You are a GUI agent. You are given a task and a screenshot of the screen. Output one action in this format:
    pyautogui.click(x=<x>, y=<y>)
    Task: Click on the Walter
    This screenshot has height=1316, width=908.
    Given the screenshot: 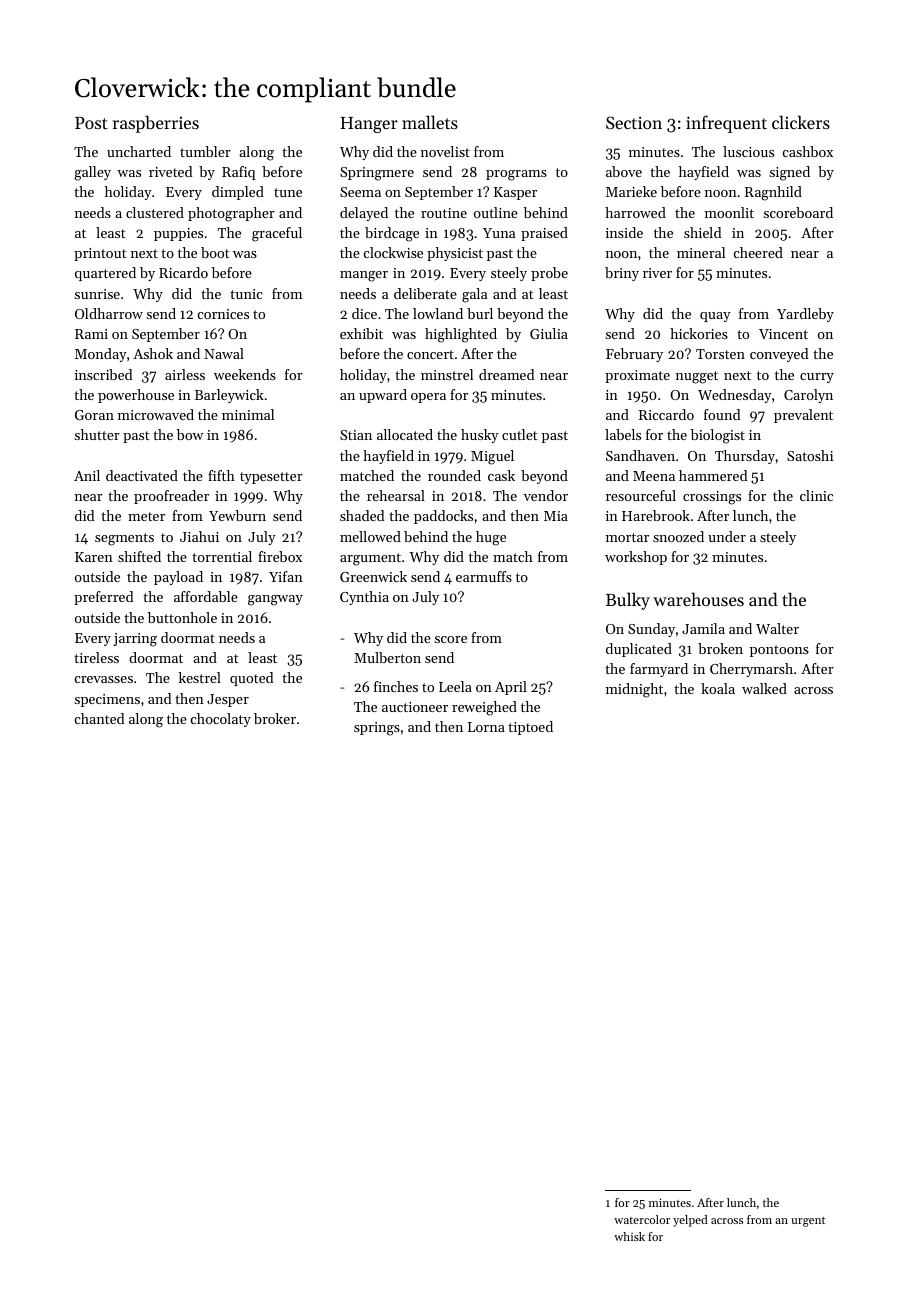 What is the action you would take?
    pyautogui.click(x=777, y=628)
